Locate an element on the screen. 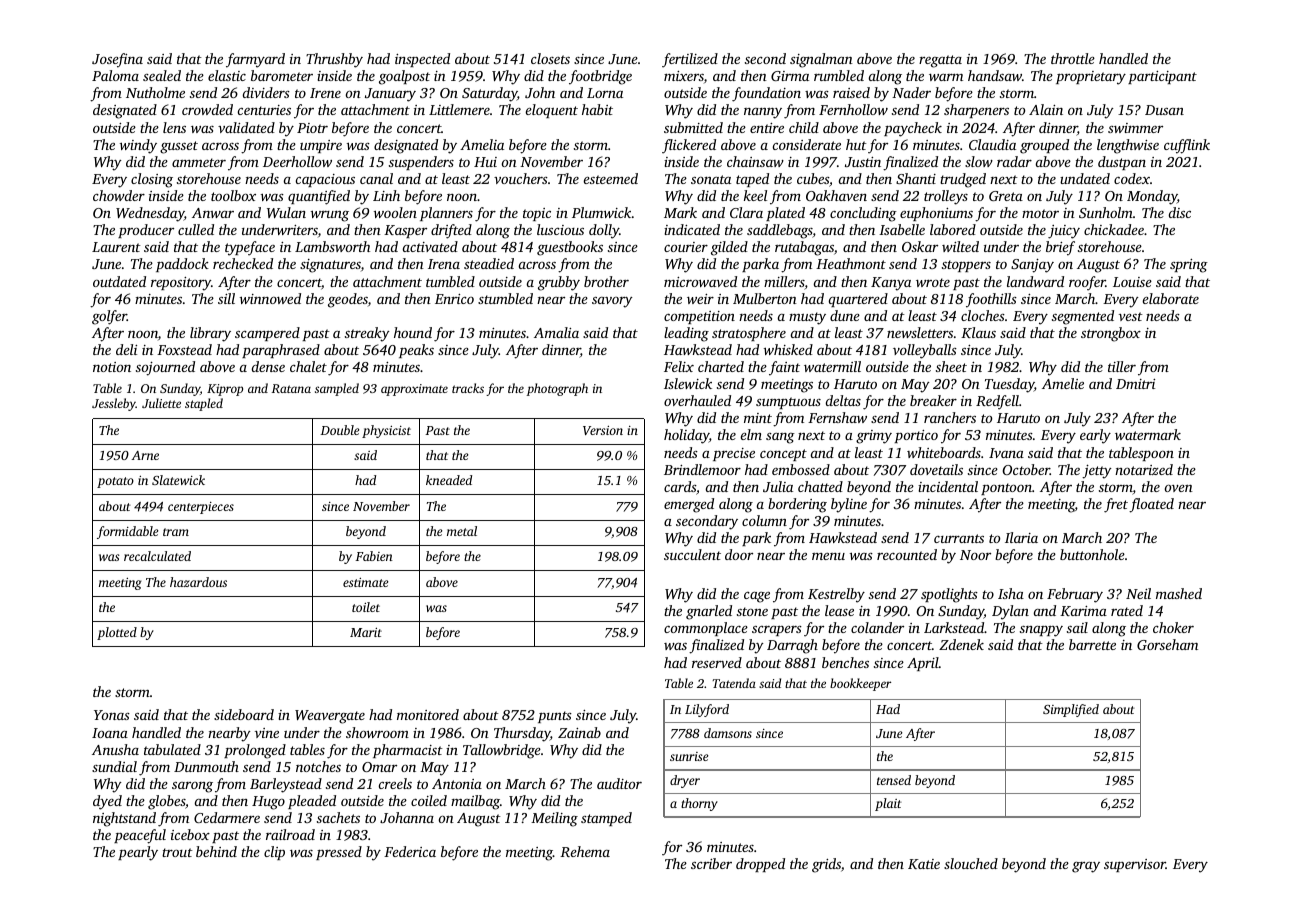 This screenshot has height=924, width=1308. portico is located at coordinates (916, 436).
